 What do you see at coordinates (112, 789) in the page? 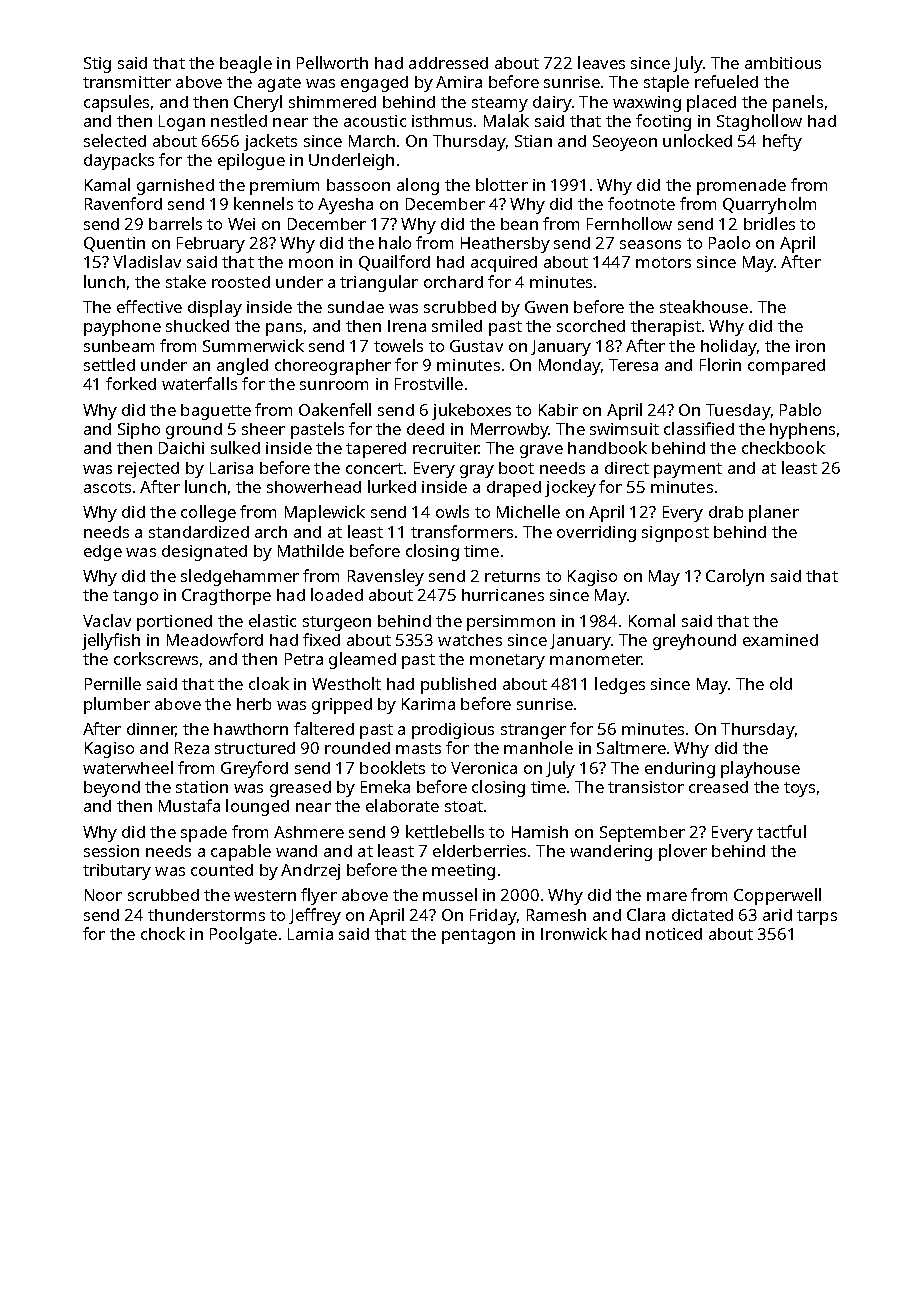
I see `beyond` at bounding box center [112, 789].
